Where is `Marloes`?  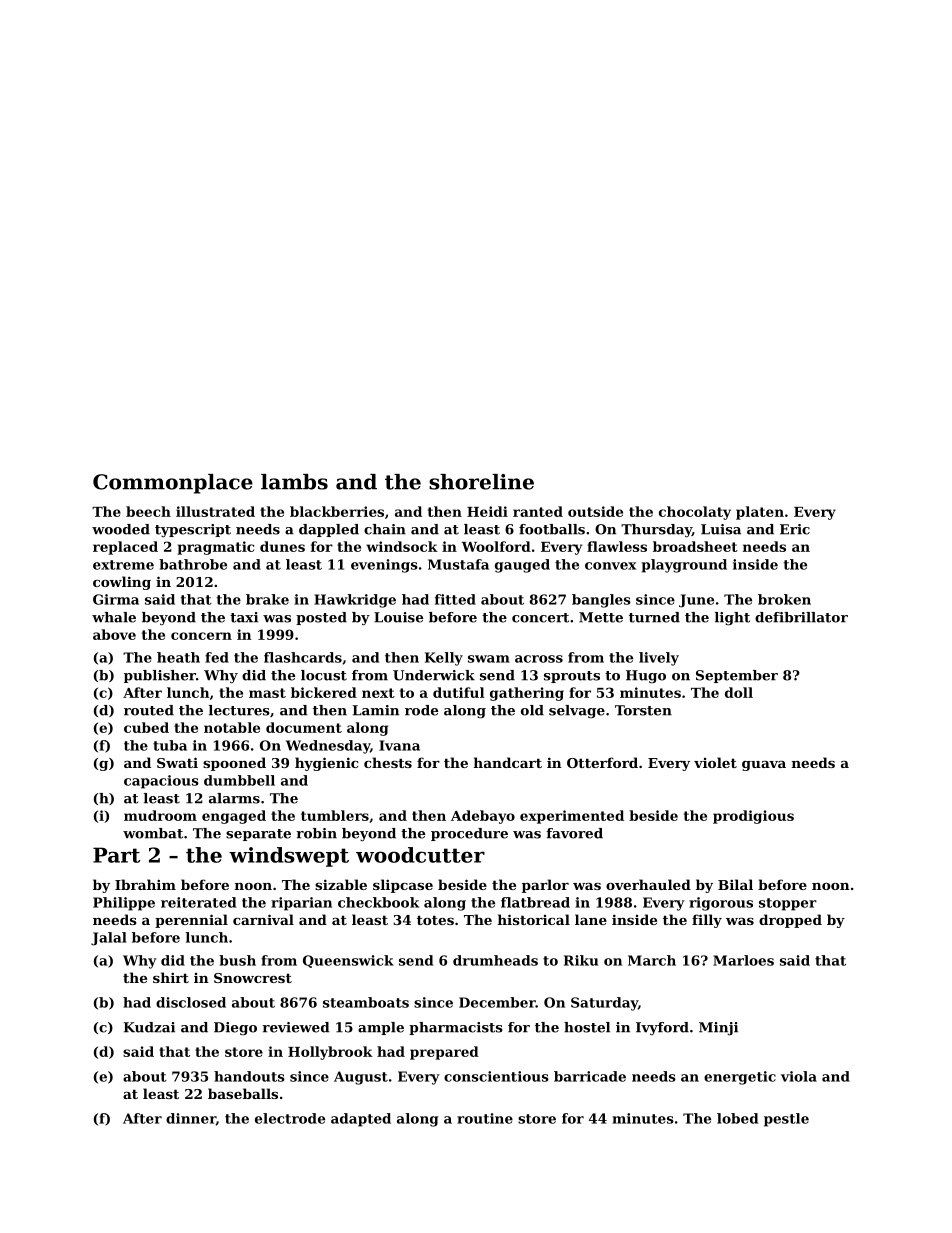 Marloes is located at coordinates (743, 960).
